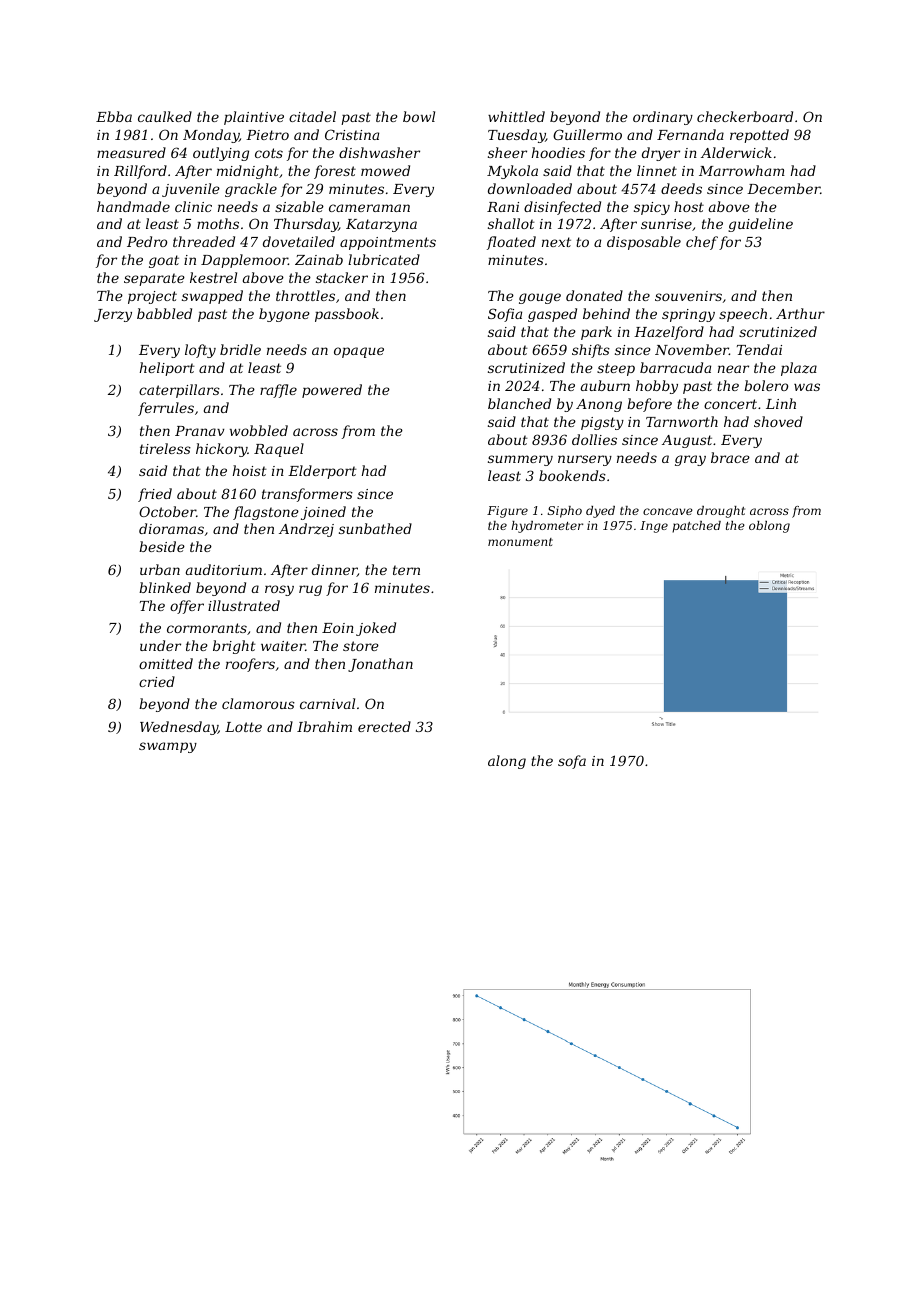 The height and width of the screenshot is (1314, 924). I want to click on dollies, so click(594, 439).
